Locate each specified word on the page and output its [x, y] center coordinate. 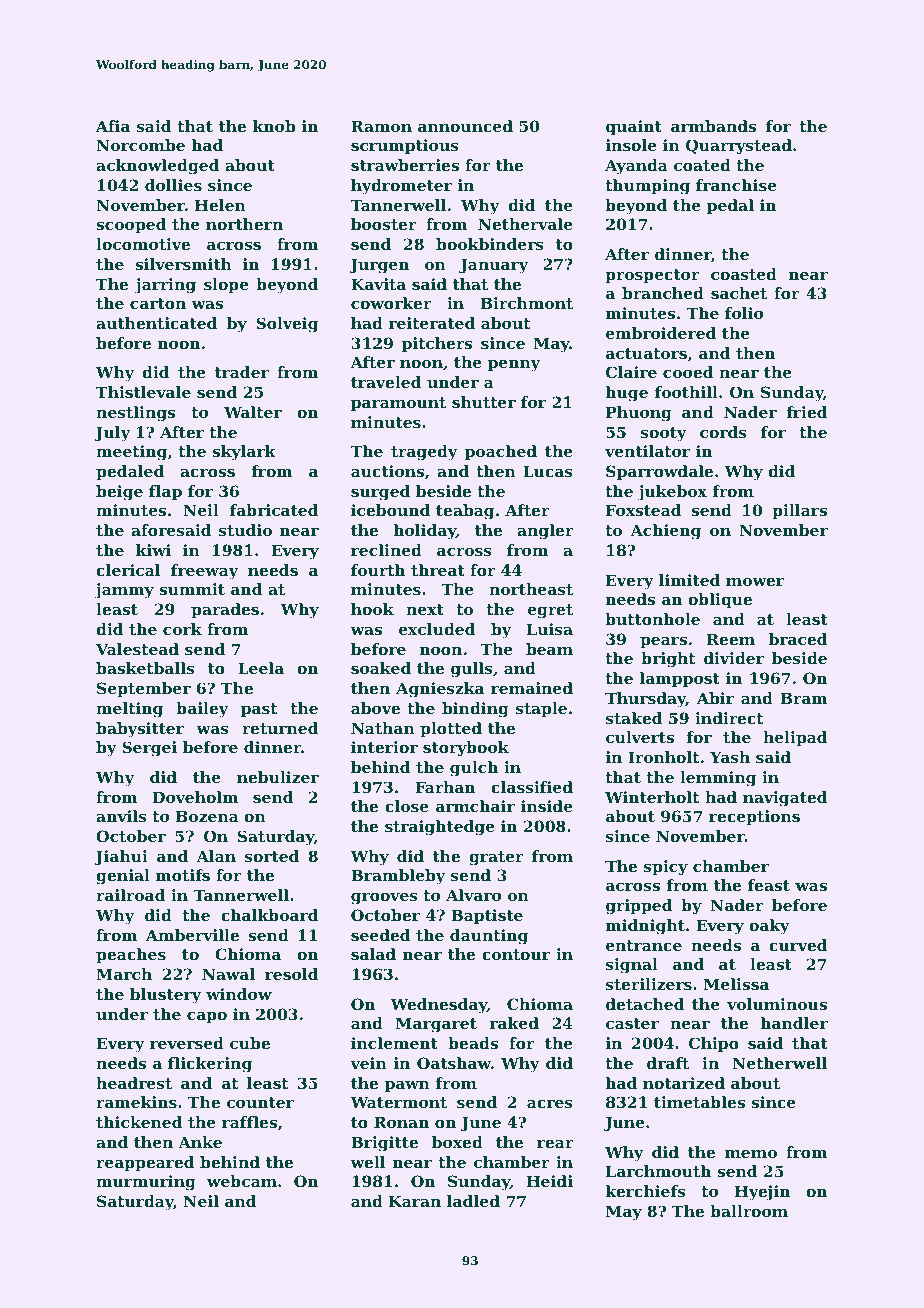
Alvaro [473, 895]
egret [550, 611]
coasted [744, 274]
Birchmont [527, 303]
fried [807, 412]
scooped [131, 225]
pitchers [437, 344]
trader [242, 372]
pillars [799, 511]
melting [129, 710]
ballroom [749, 1211]
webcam [242, 1181]
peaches [131, 955]
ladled [473, 1201]
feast [769, 885]
